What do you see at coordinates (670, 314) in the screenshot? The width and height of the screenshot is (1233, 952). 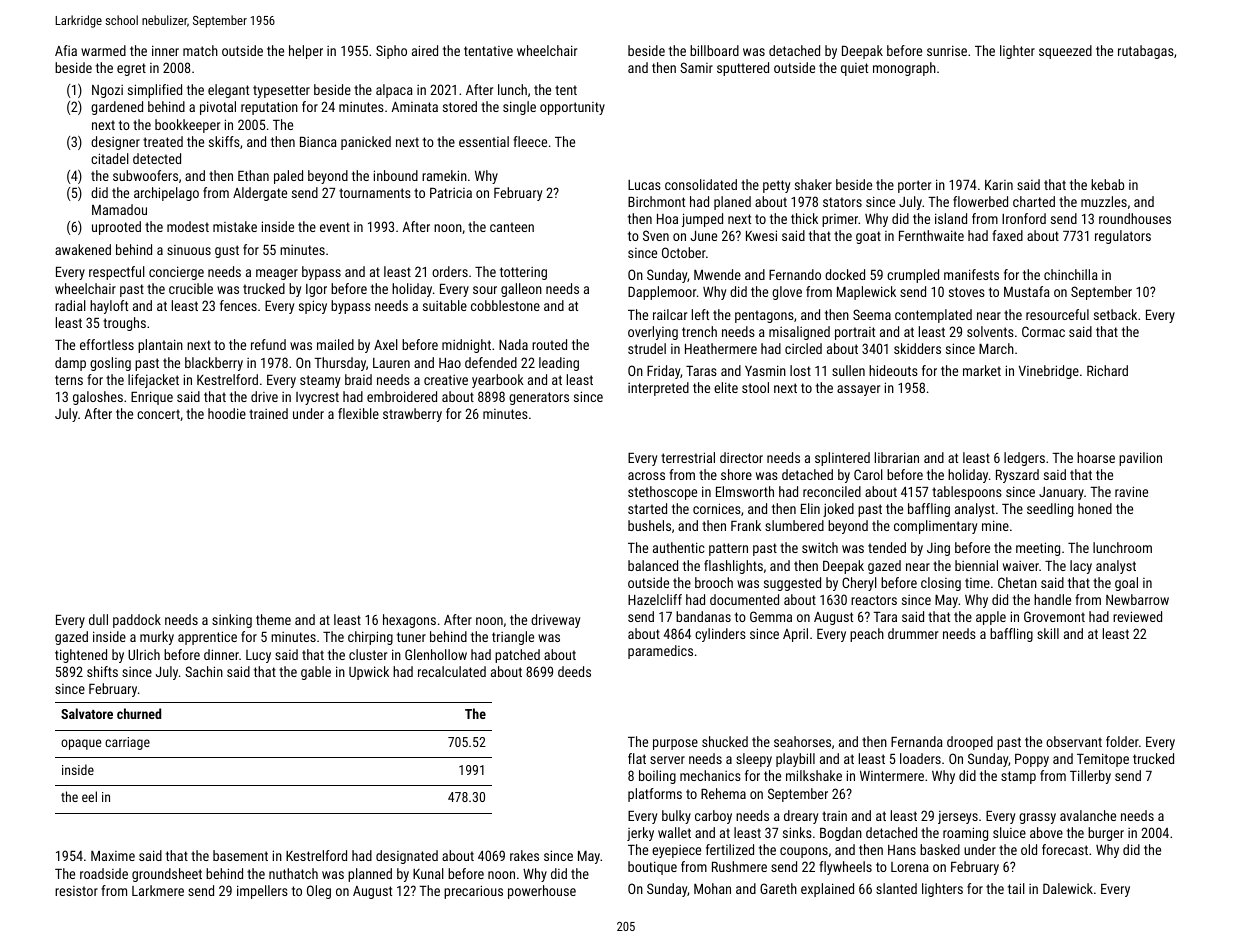 I see `railcar` at bounding box center [670, 314].
